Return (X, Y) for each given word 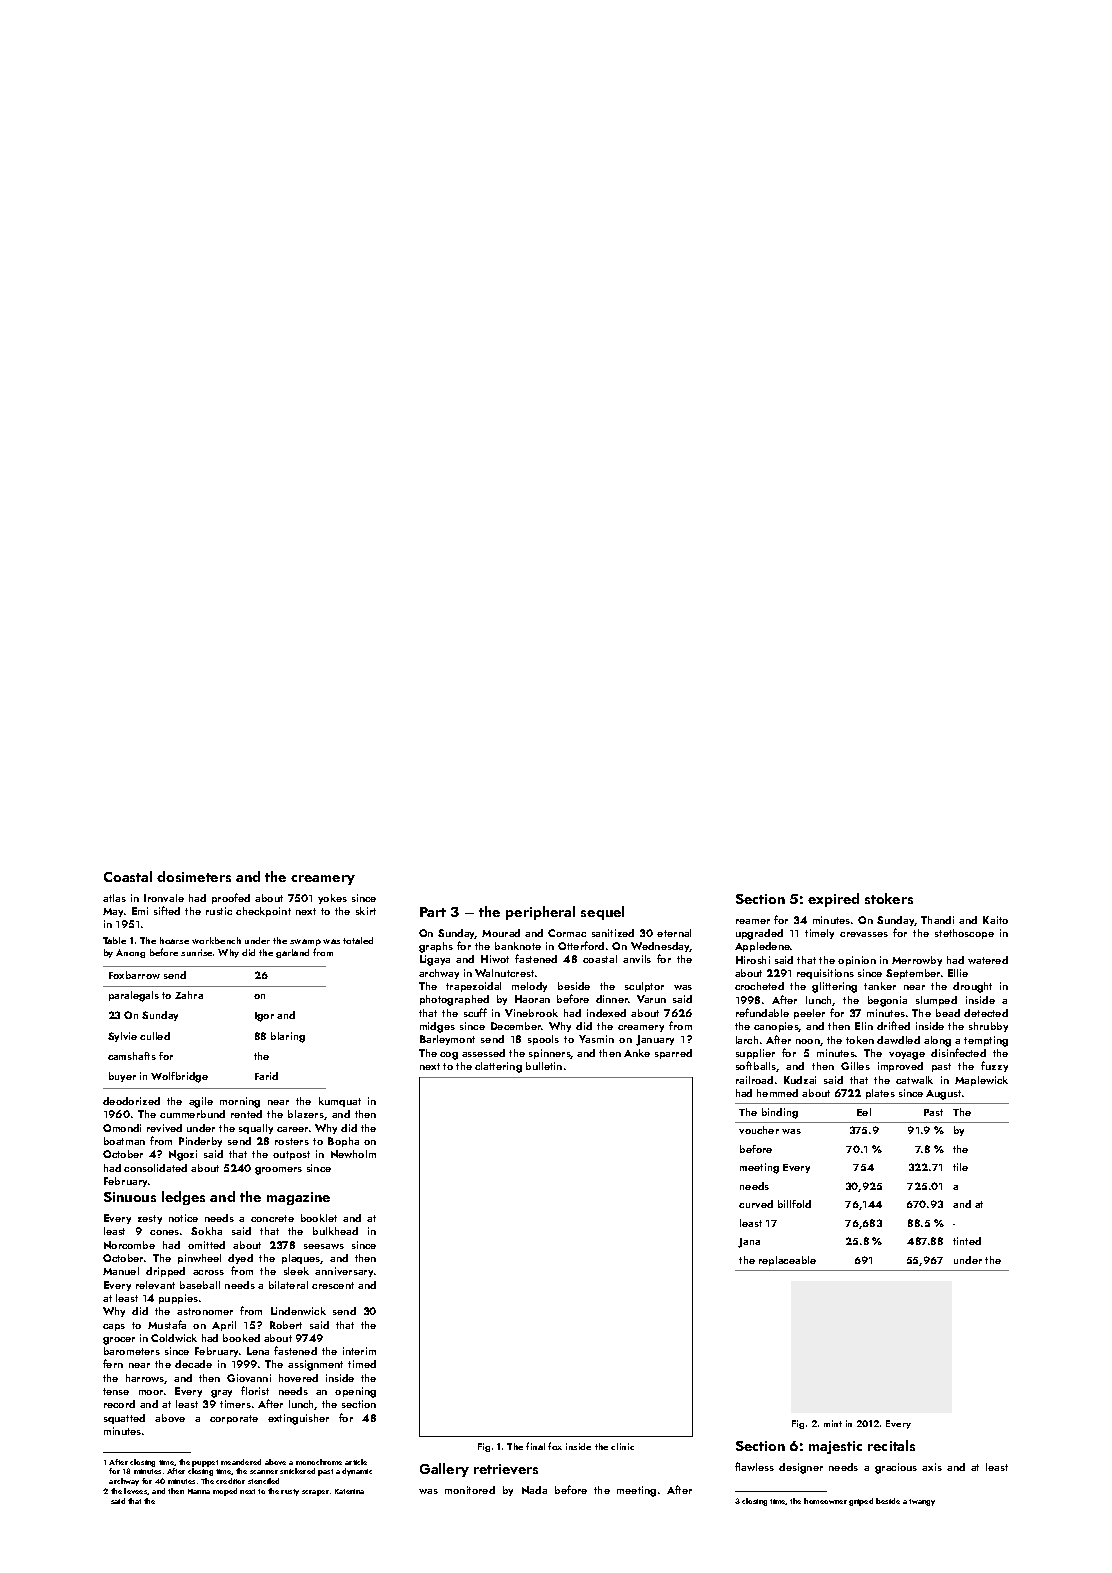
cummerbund (192, 1114)
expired (833, 900)
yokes (332, 899)
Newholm (353, 1154)
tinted (967, 1241)
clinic (622, 1446)
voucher (759, 1130)
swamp (305, 942)
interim (359, 1351)
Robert (286, 1325)
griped (861, 1502)
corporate (234, 1419)
